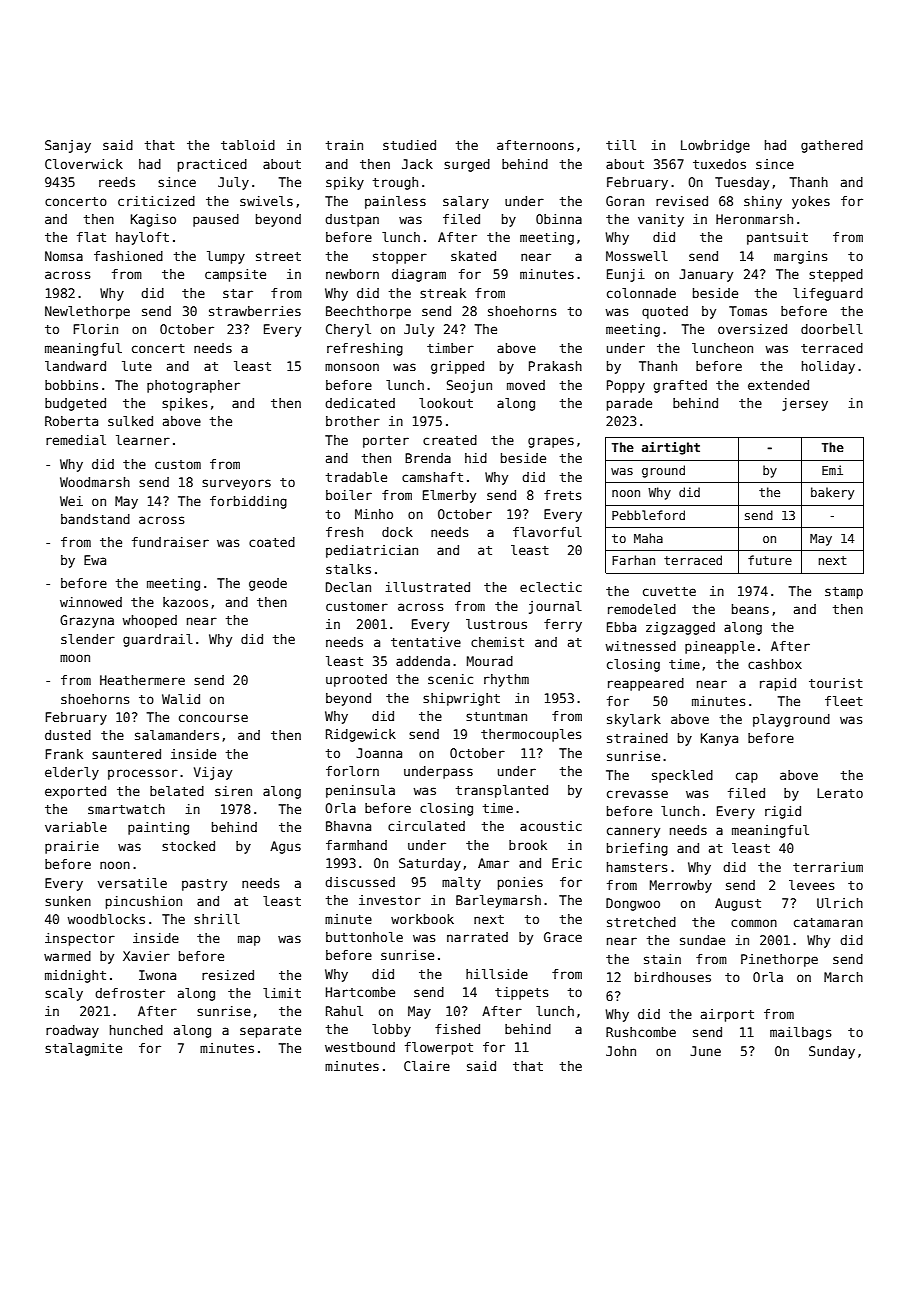  Describe the element at coordinates (270, 1032) in the screenshot. I see `separate` at that location.
